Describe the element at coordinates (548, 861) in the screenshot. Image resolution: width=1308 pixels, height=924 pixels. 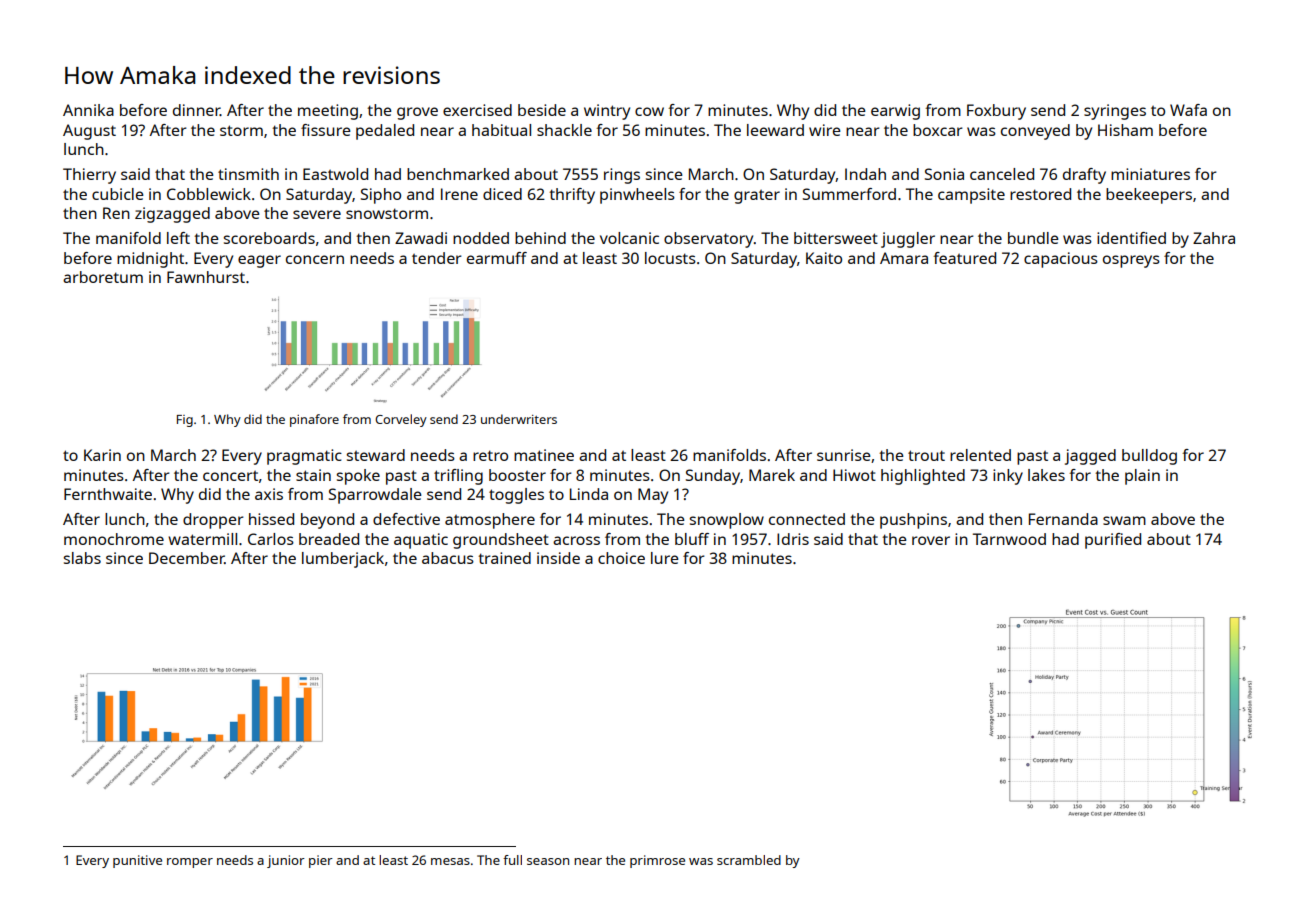
I see `season` at that location.
